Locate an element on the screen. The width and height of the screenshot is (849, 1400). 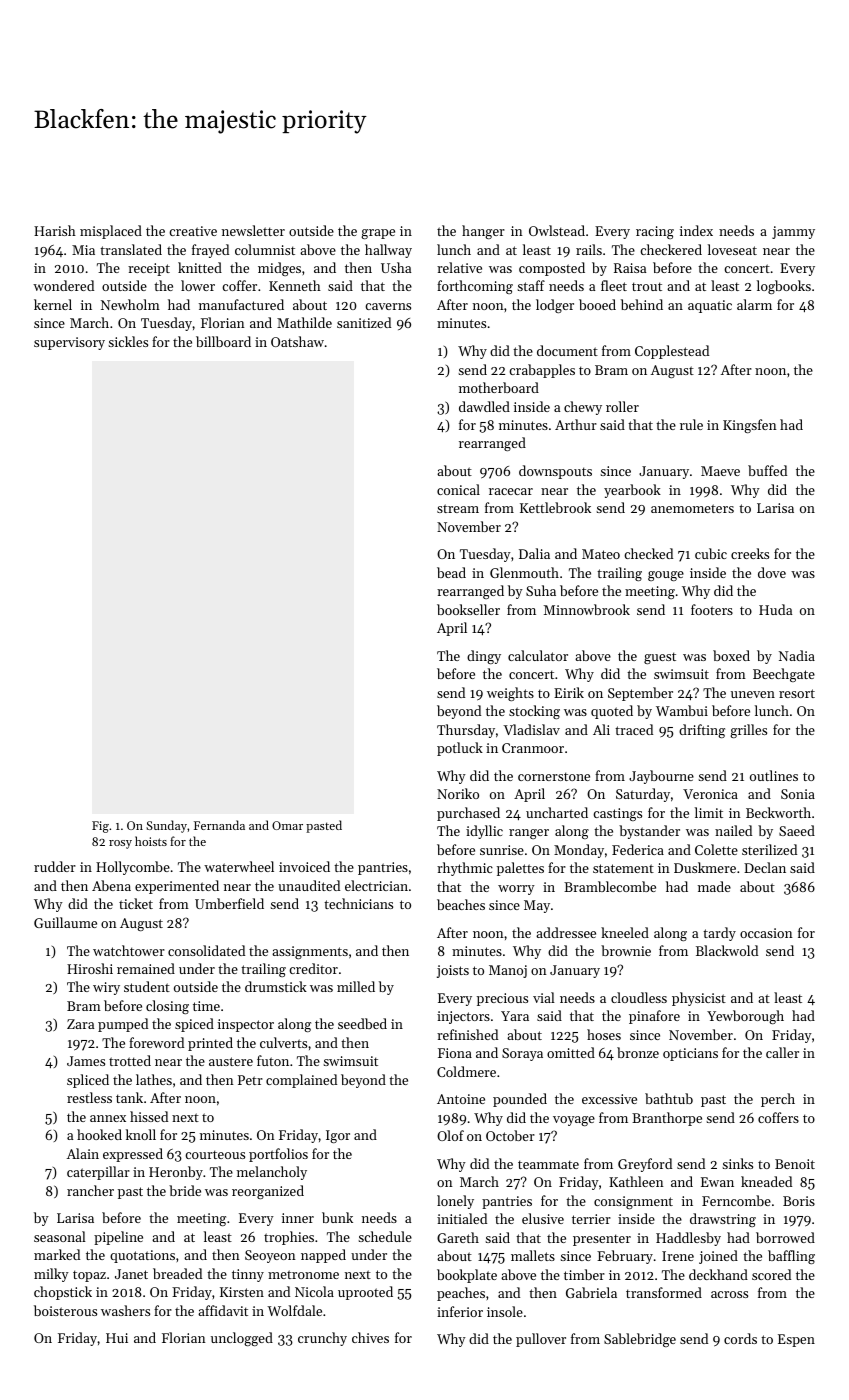
downspouts is located at coordinates (555, 472).
